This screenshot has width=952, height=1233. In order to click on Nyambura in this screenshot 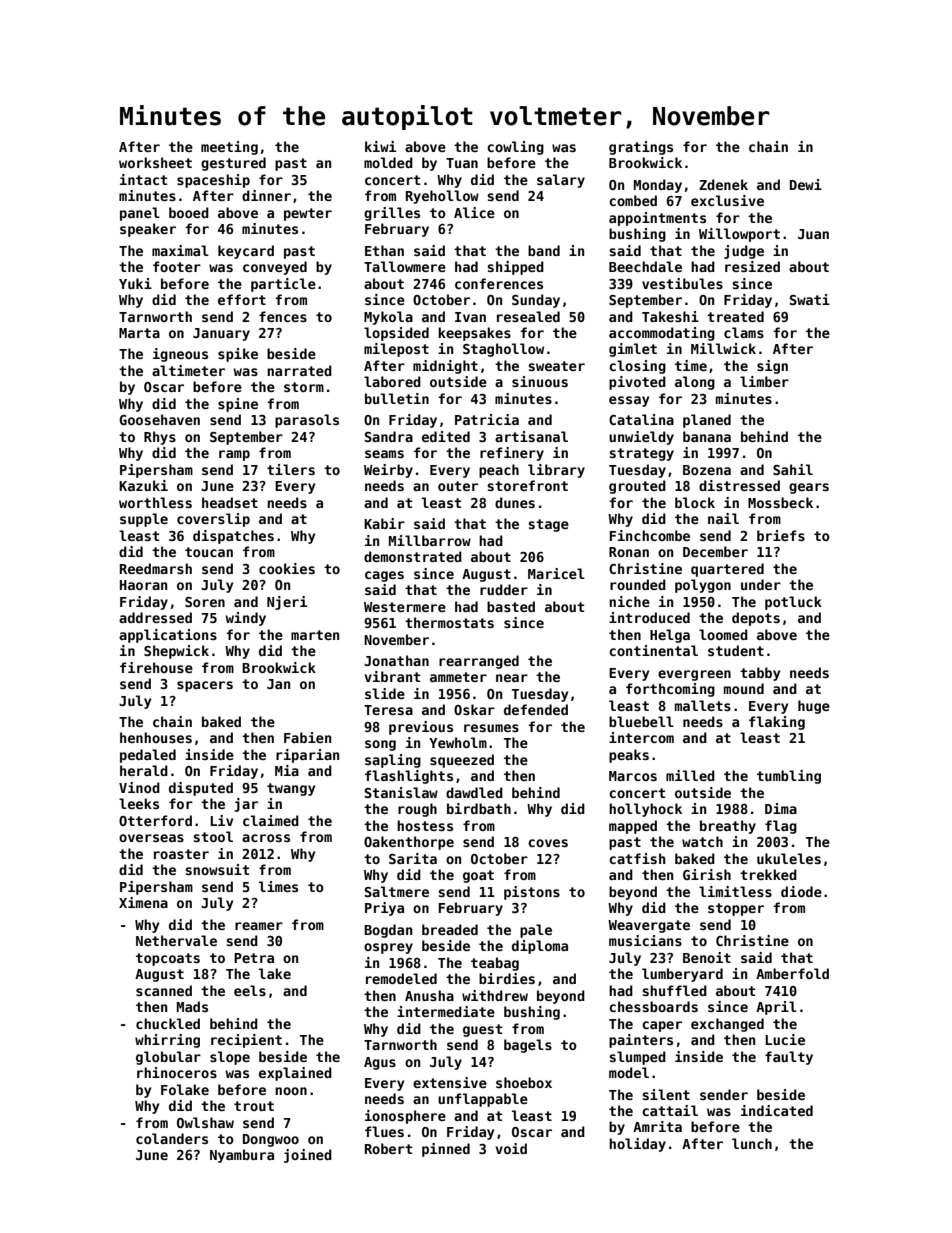, I will do `click(242, 1156)`.
